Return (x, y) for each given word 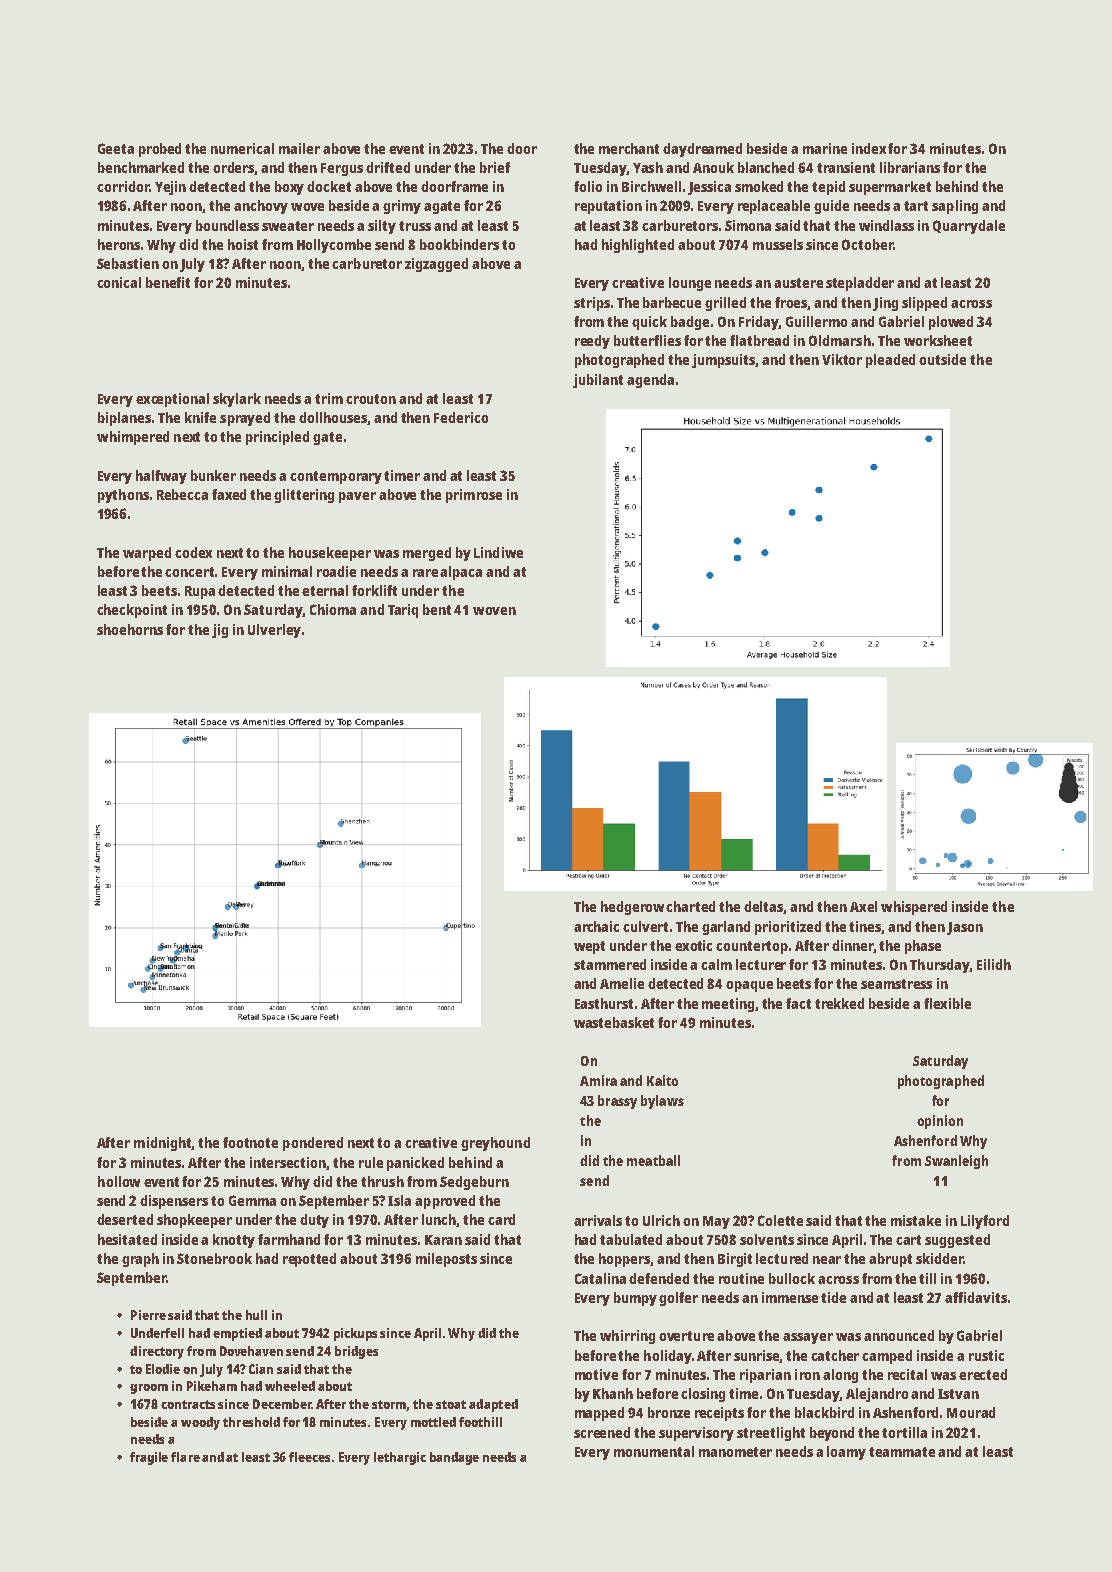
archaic (596, 926)
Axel (863, 906)
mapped (599, 1414)
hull (256, 1315)
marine (825, 148)
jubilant (598, 381)
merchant (629, 148)
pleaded (890, 361)
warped (147, 554)
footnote (250, 1142)
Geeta (116, 148)
